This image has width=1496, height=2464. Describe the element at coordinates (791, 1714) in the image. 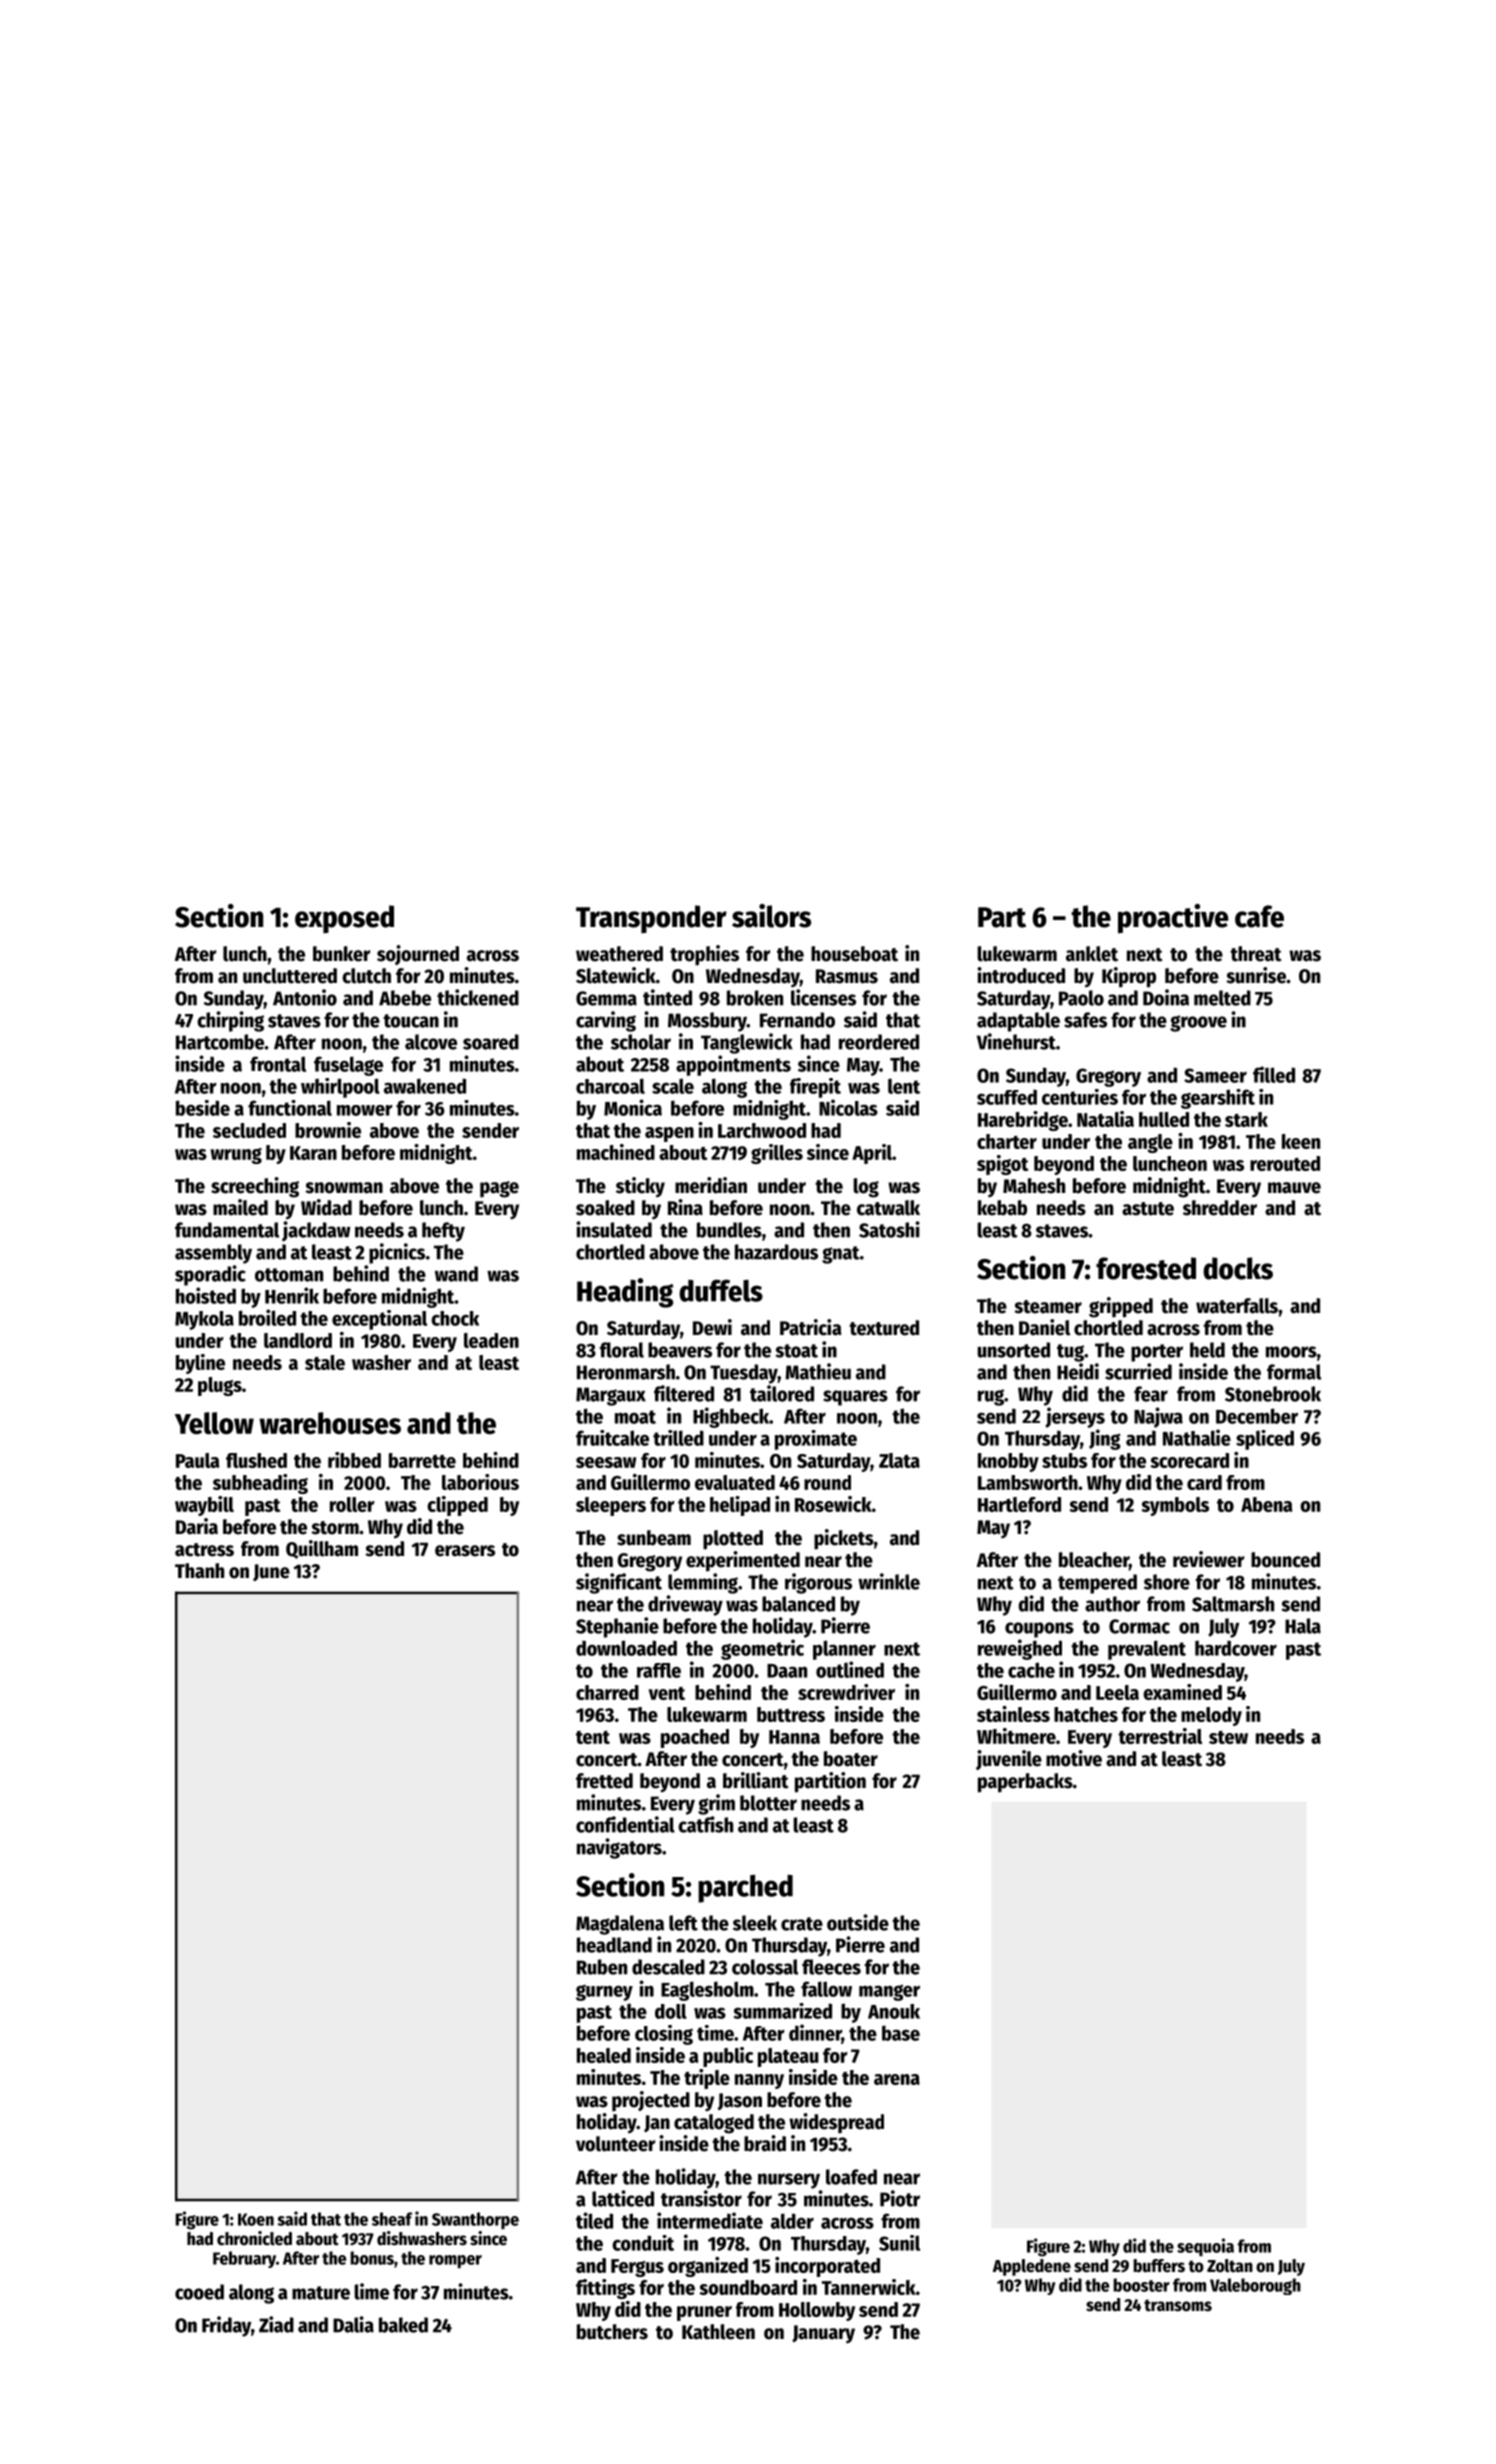

I see `buttress` at that location.
